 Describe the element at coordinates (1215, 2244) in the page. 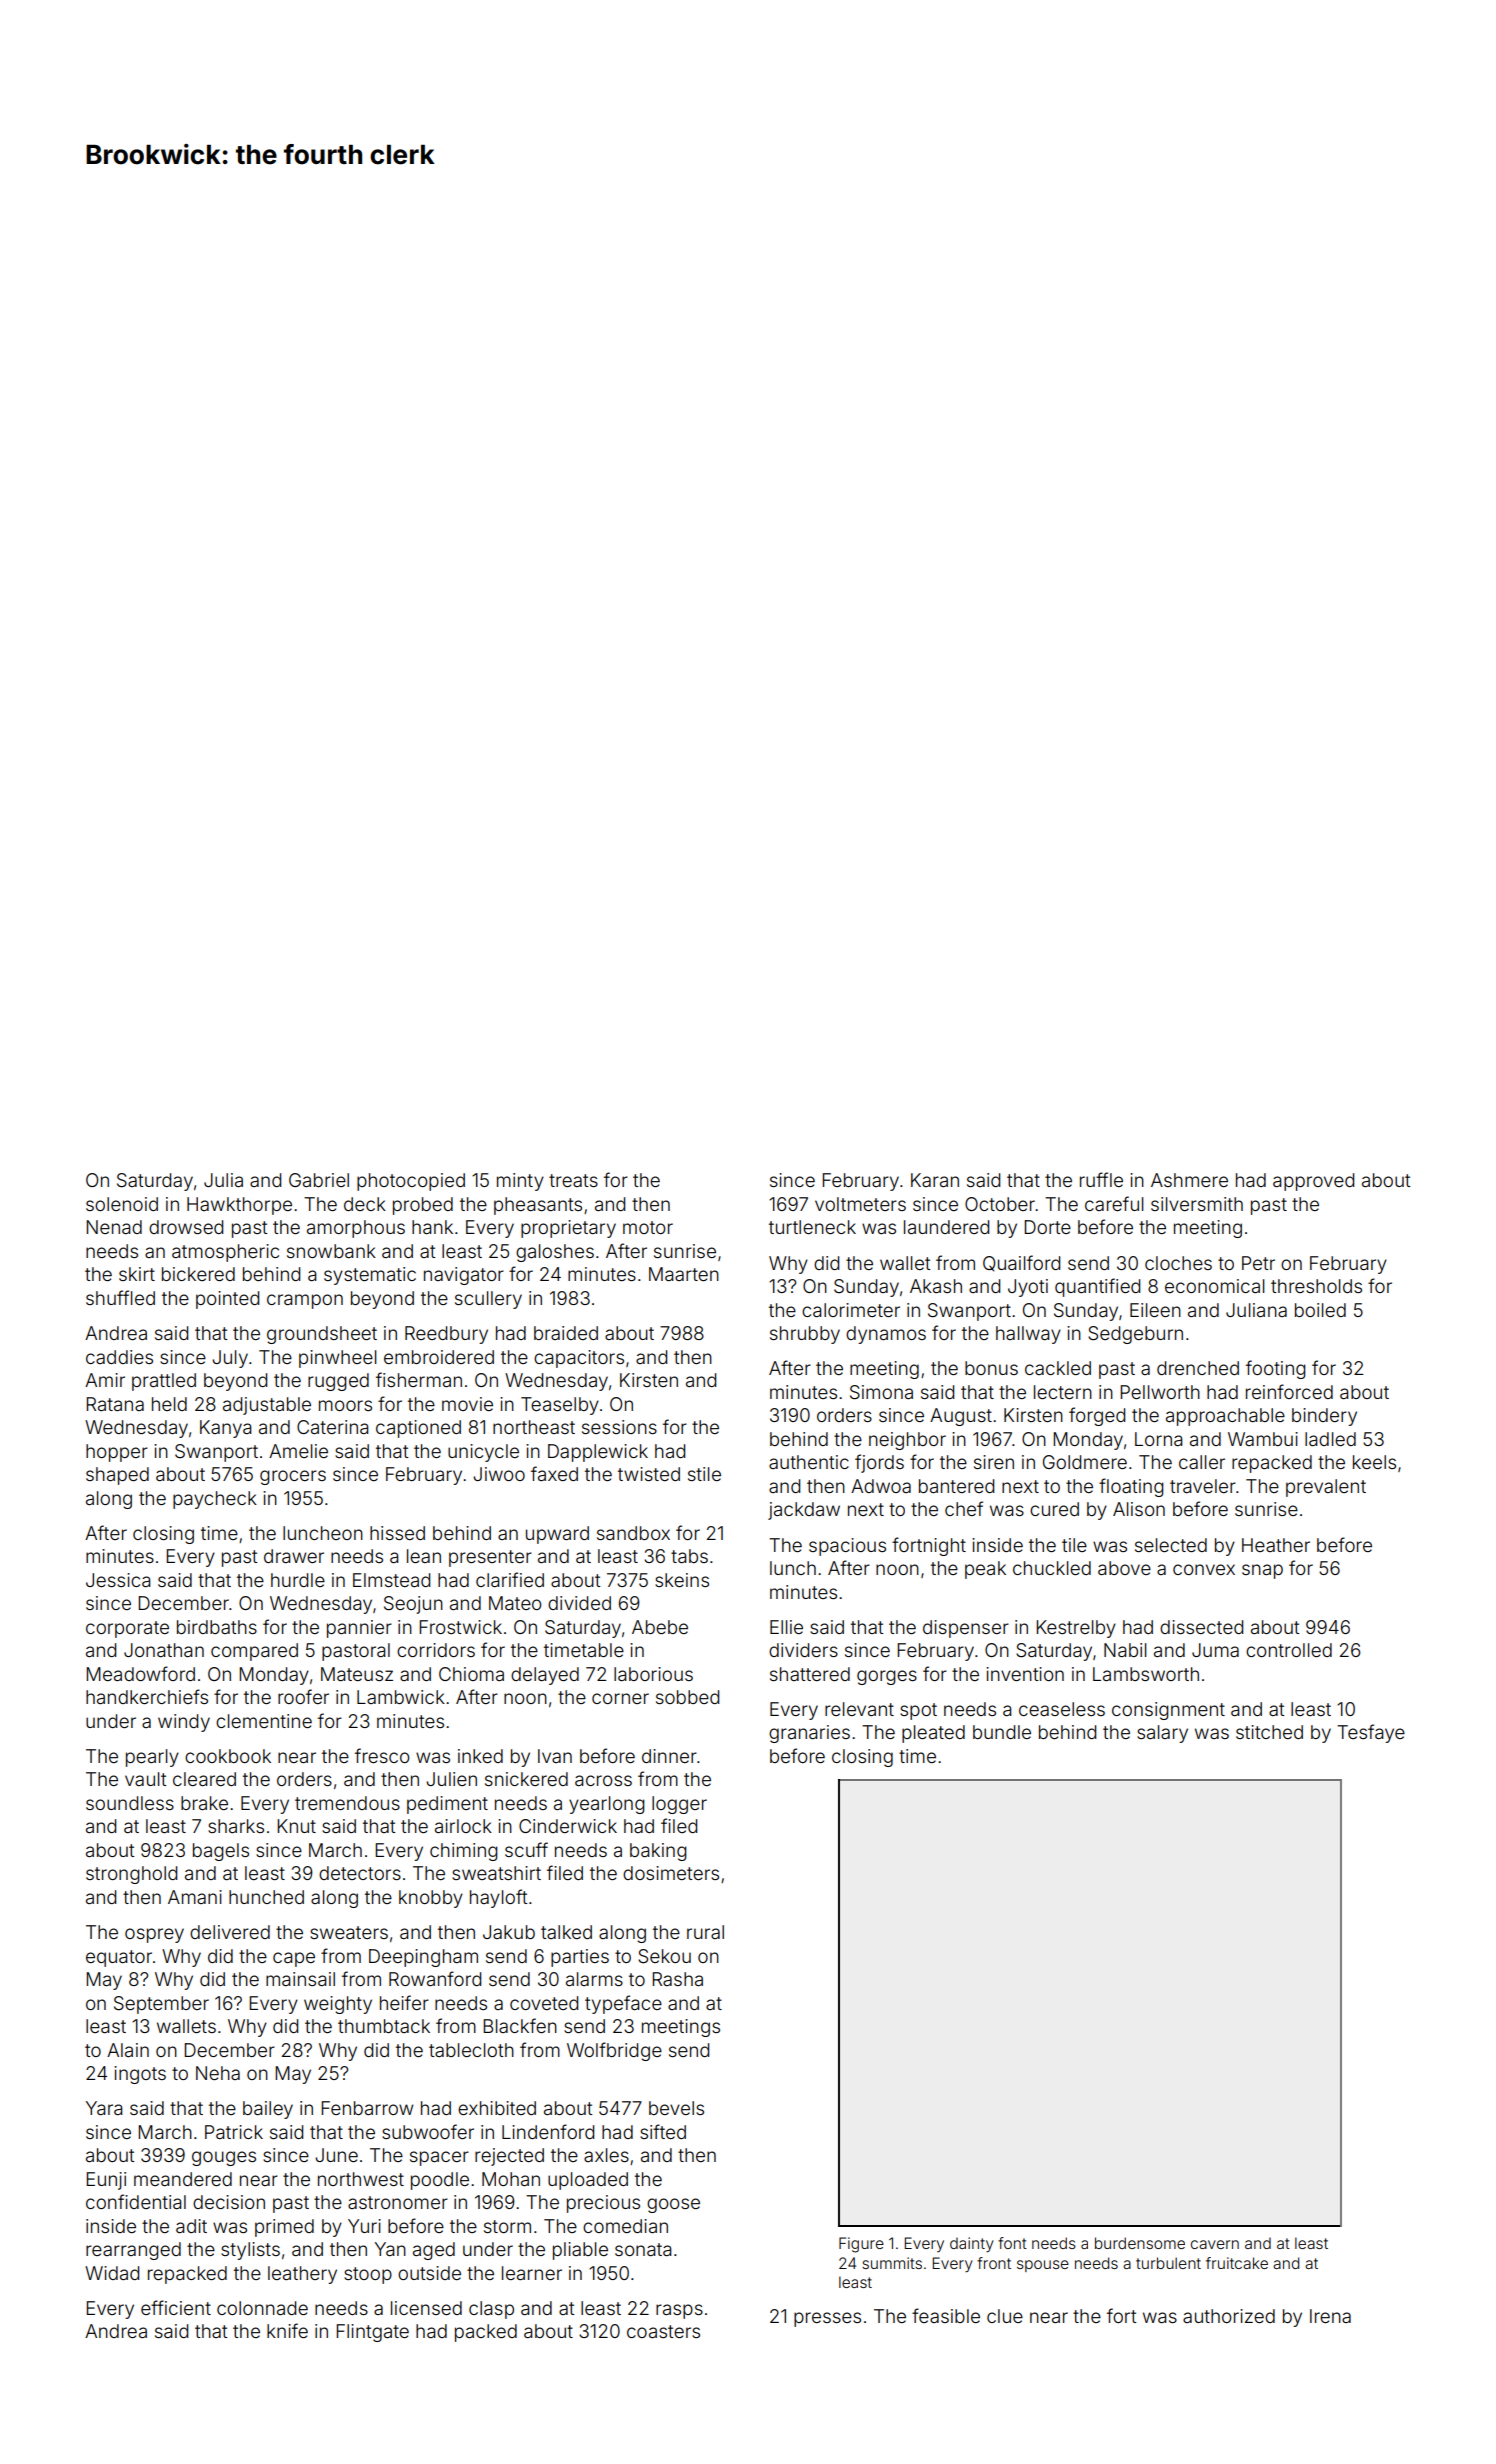

I see `cavern` at that location.
